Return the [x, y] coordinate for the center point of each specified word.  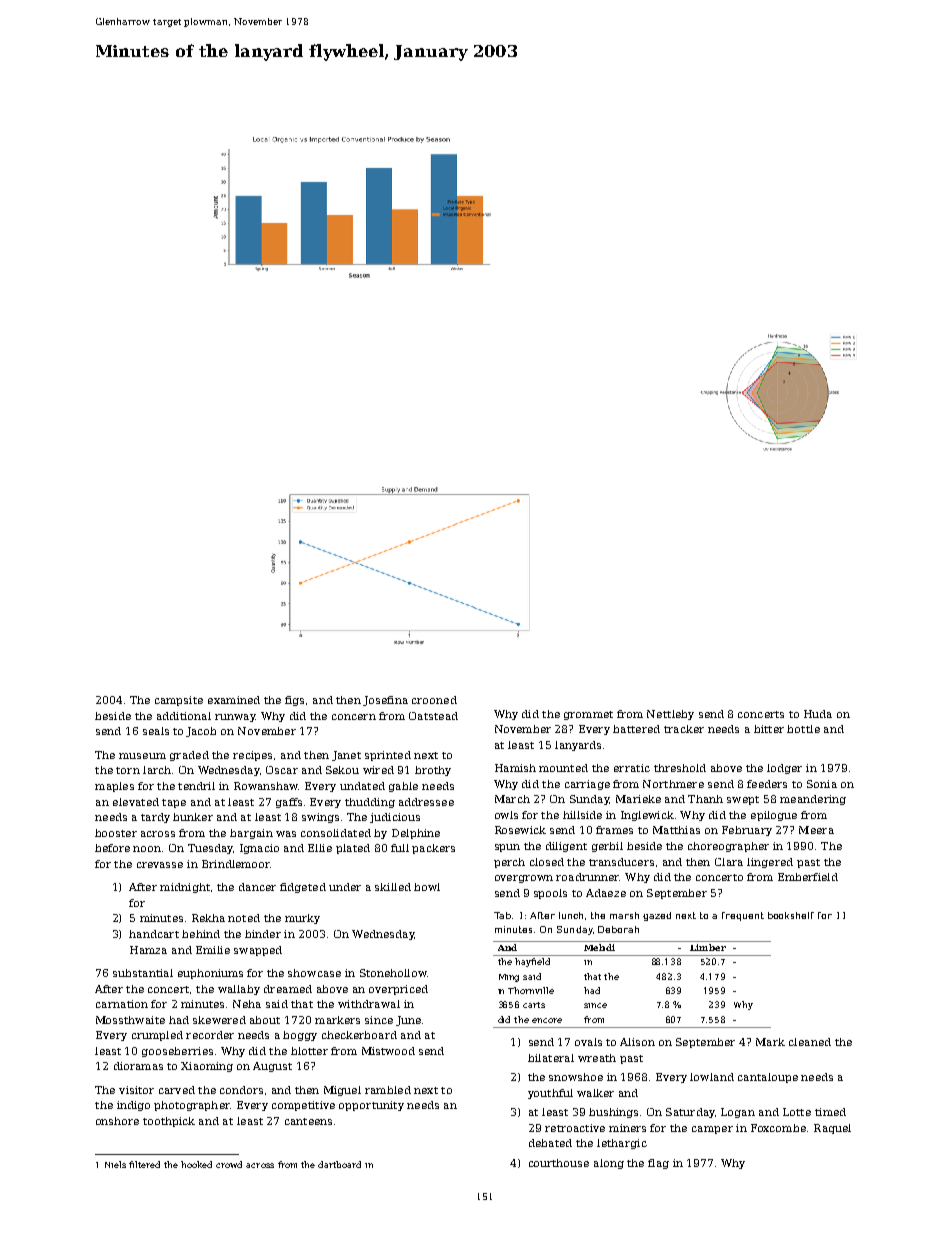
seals [156, 731]
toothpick [169, 1122]
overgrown [524, 879]
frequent [743, 916]
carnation [122, 1004]
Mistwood [388, 1051]
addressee [426, 802]
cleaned [810, 1042]
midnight [185, 888]
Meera [816, 830]
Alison [637, 1042]
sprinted [388, 756]
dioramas [138, 1066]
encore [547, 1020]
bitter [769, 729]
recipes [252, 756]
